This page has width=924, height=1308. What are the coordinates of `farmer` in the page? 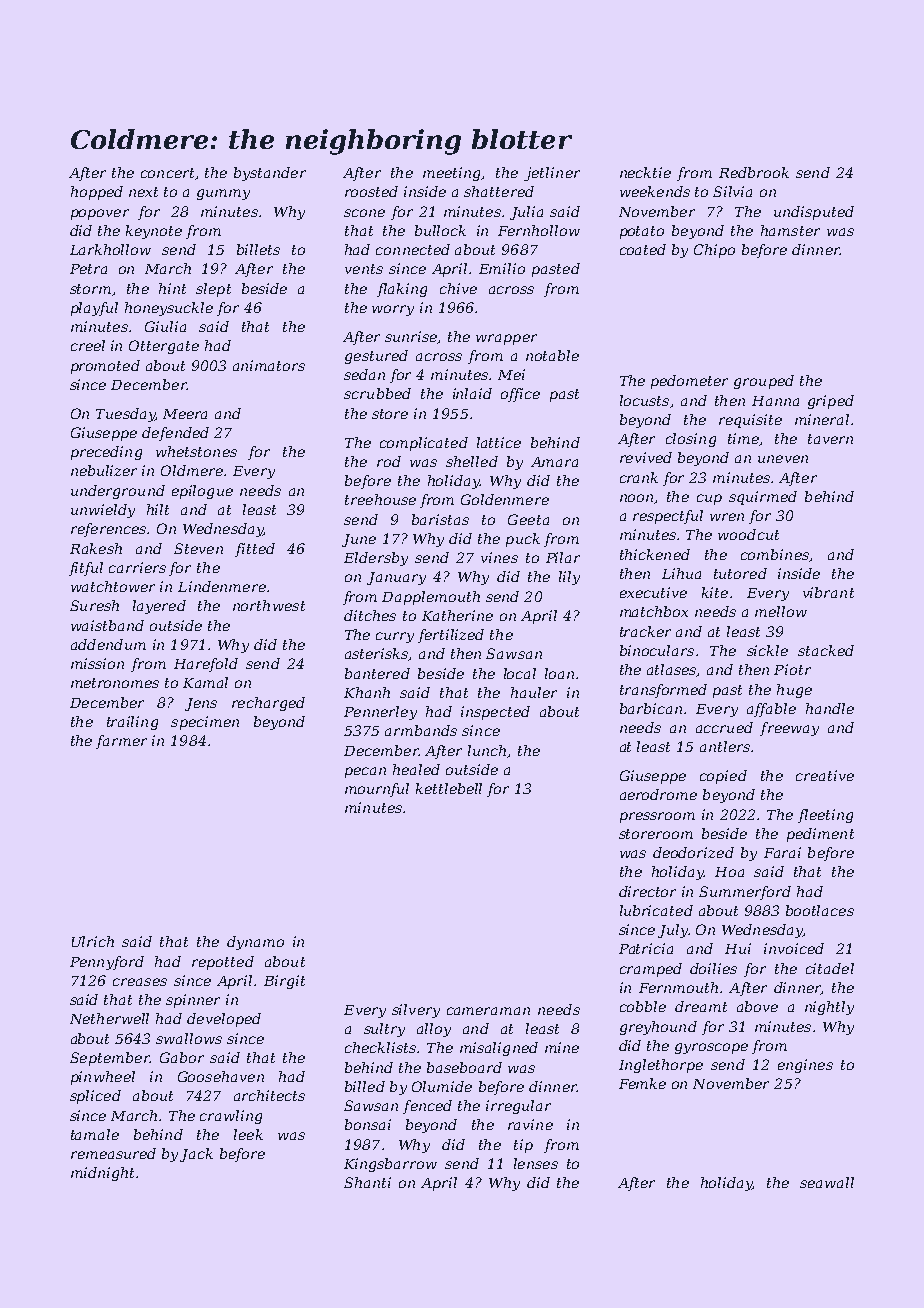 It's located at (121, 742).
